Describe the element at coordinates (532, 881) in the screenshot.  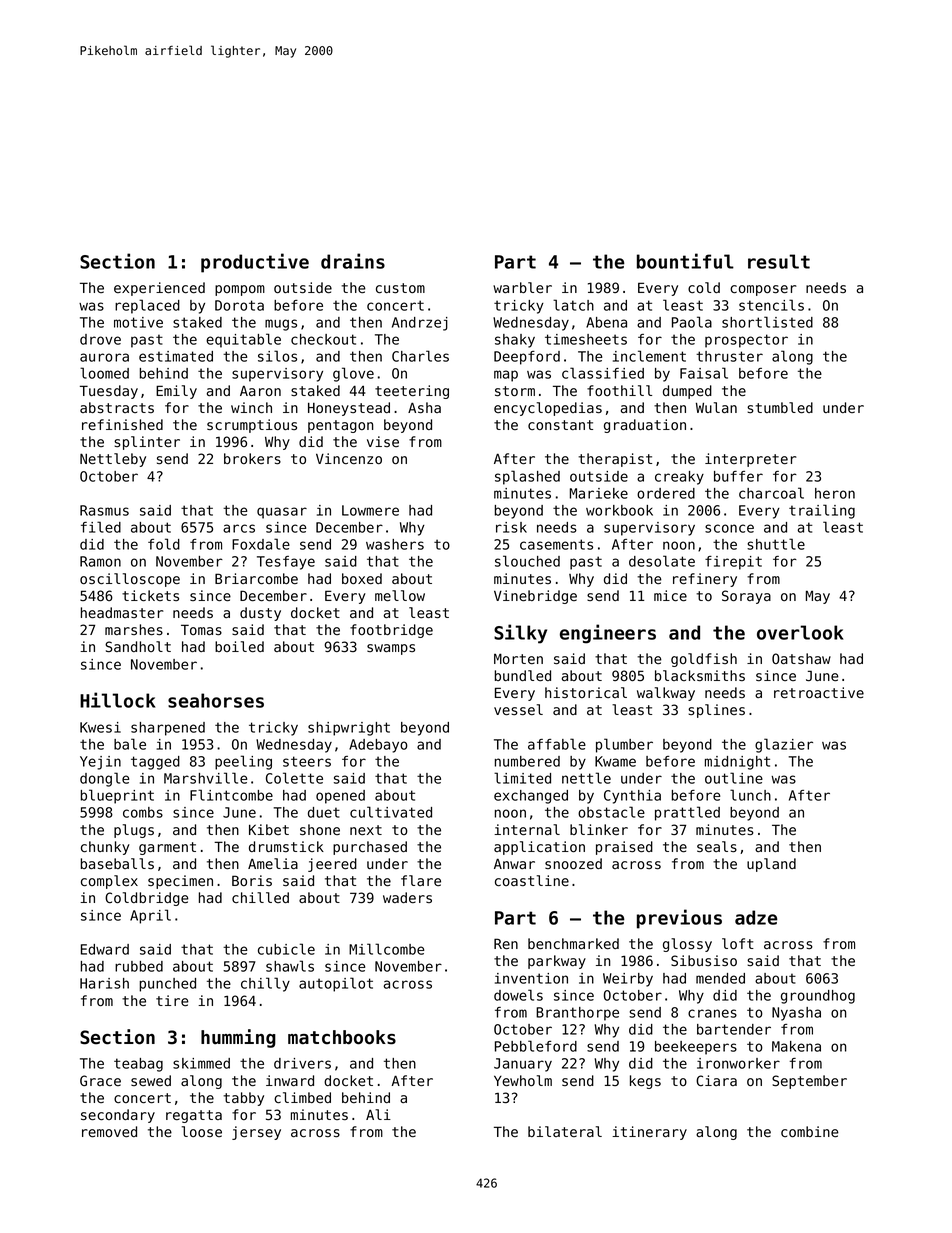
I see `coastline` at that location.
